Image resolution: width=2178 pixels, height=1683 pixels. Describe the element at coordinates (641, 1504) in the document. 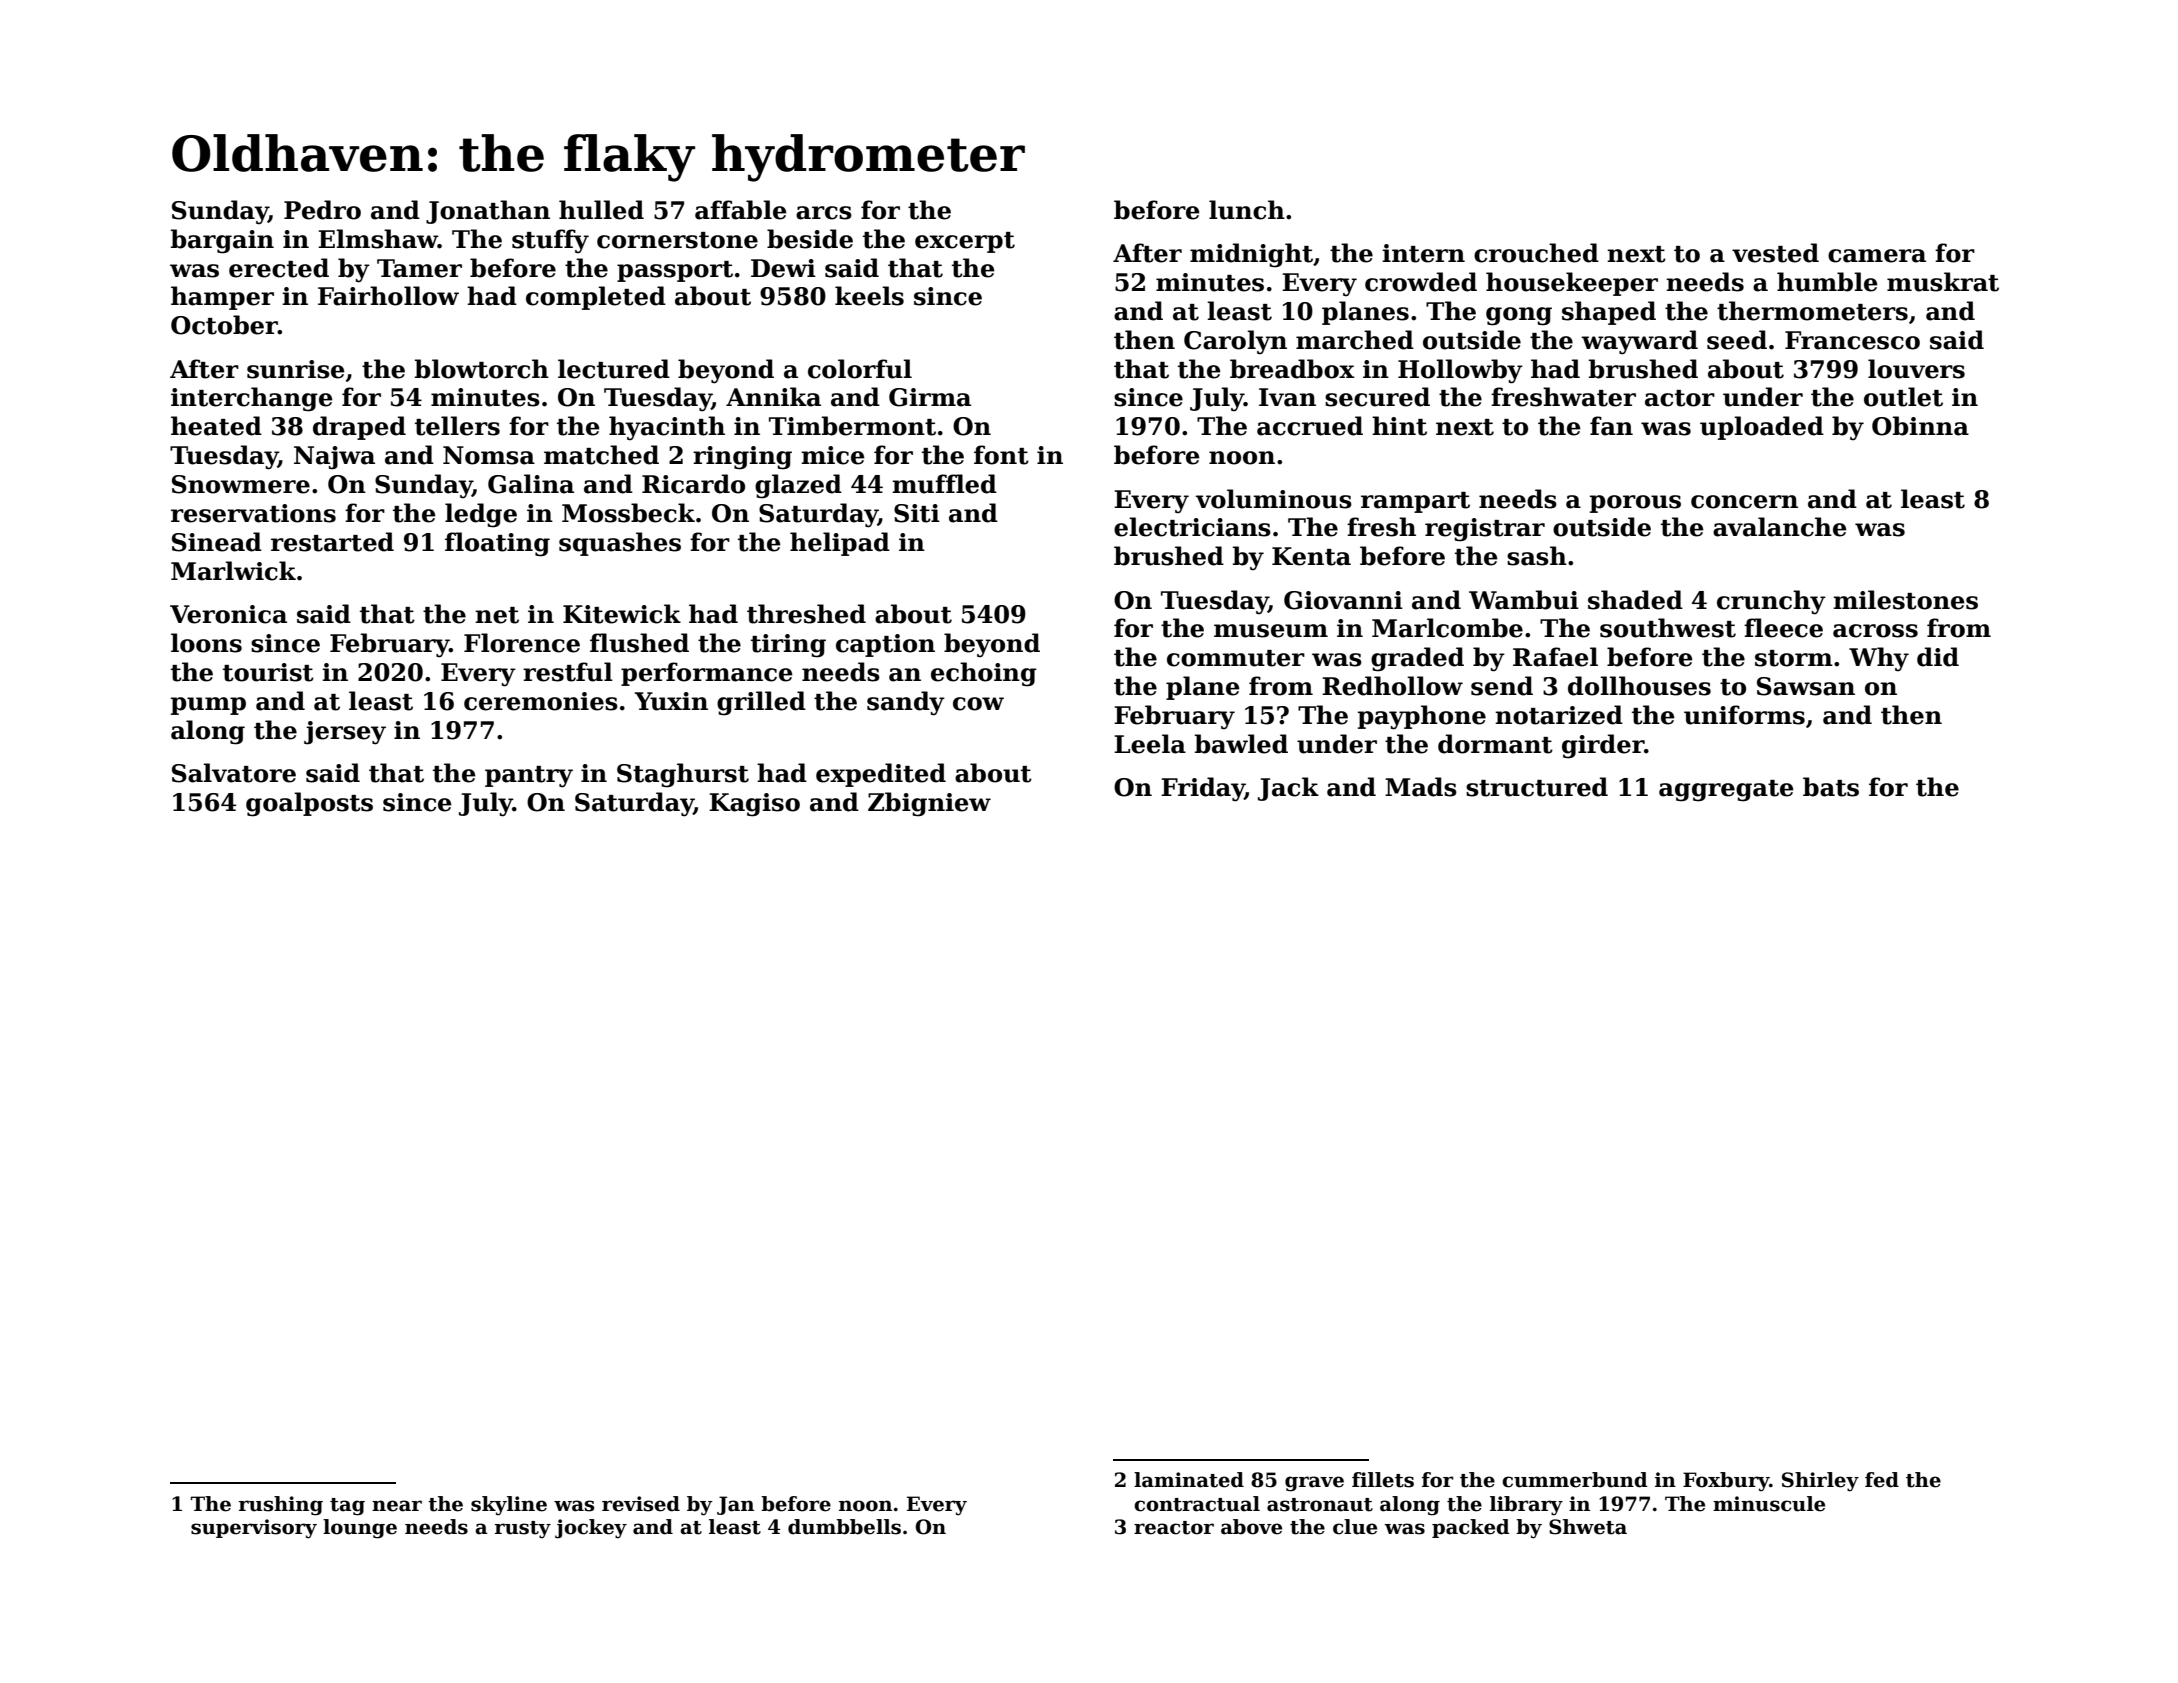

I see `revised` at that location.
